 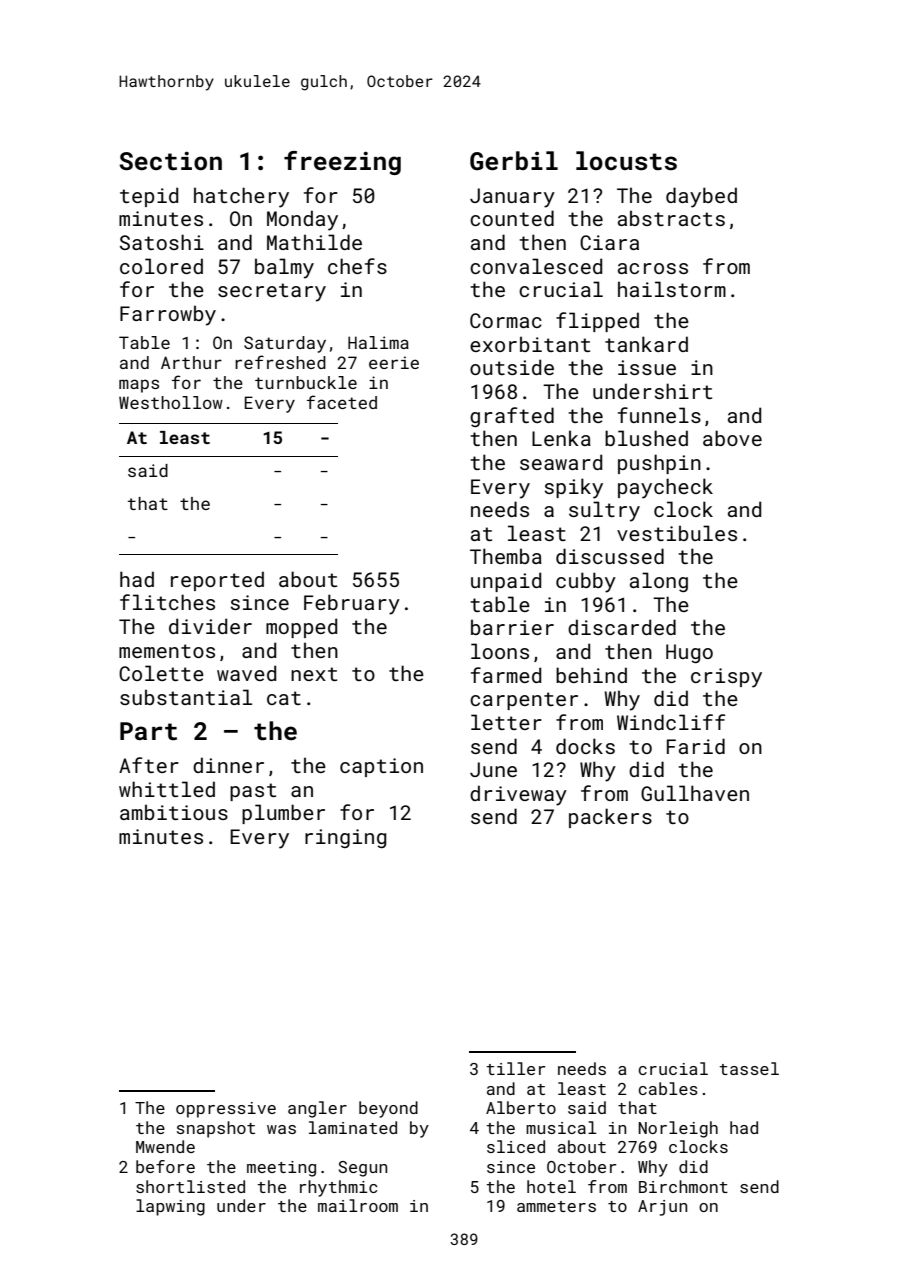 I want to click on freezing, so click(x=342, y=163).
